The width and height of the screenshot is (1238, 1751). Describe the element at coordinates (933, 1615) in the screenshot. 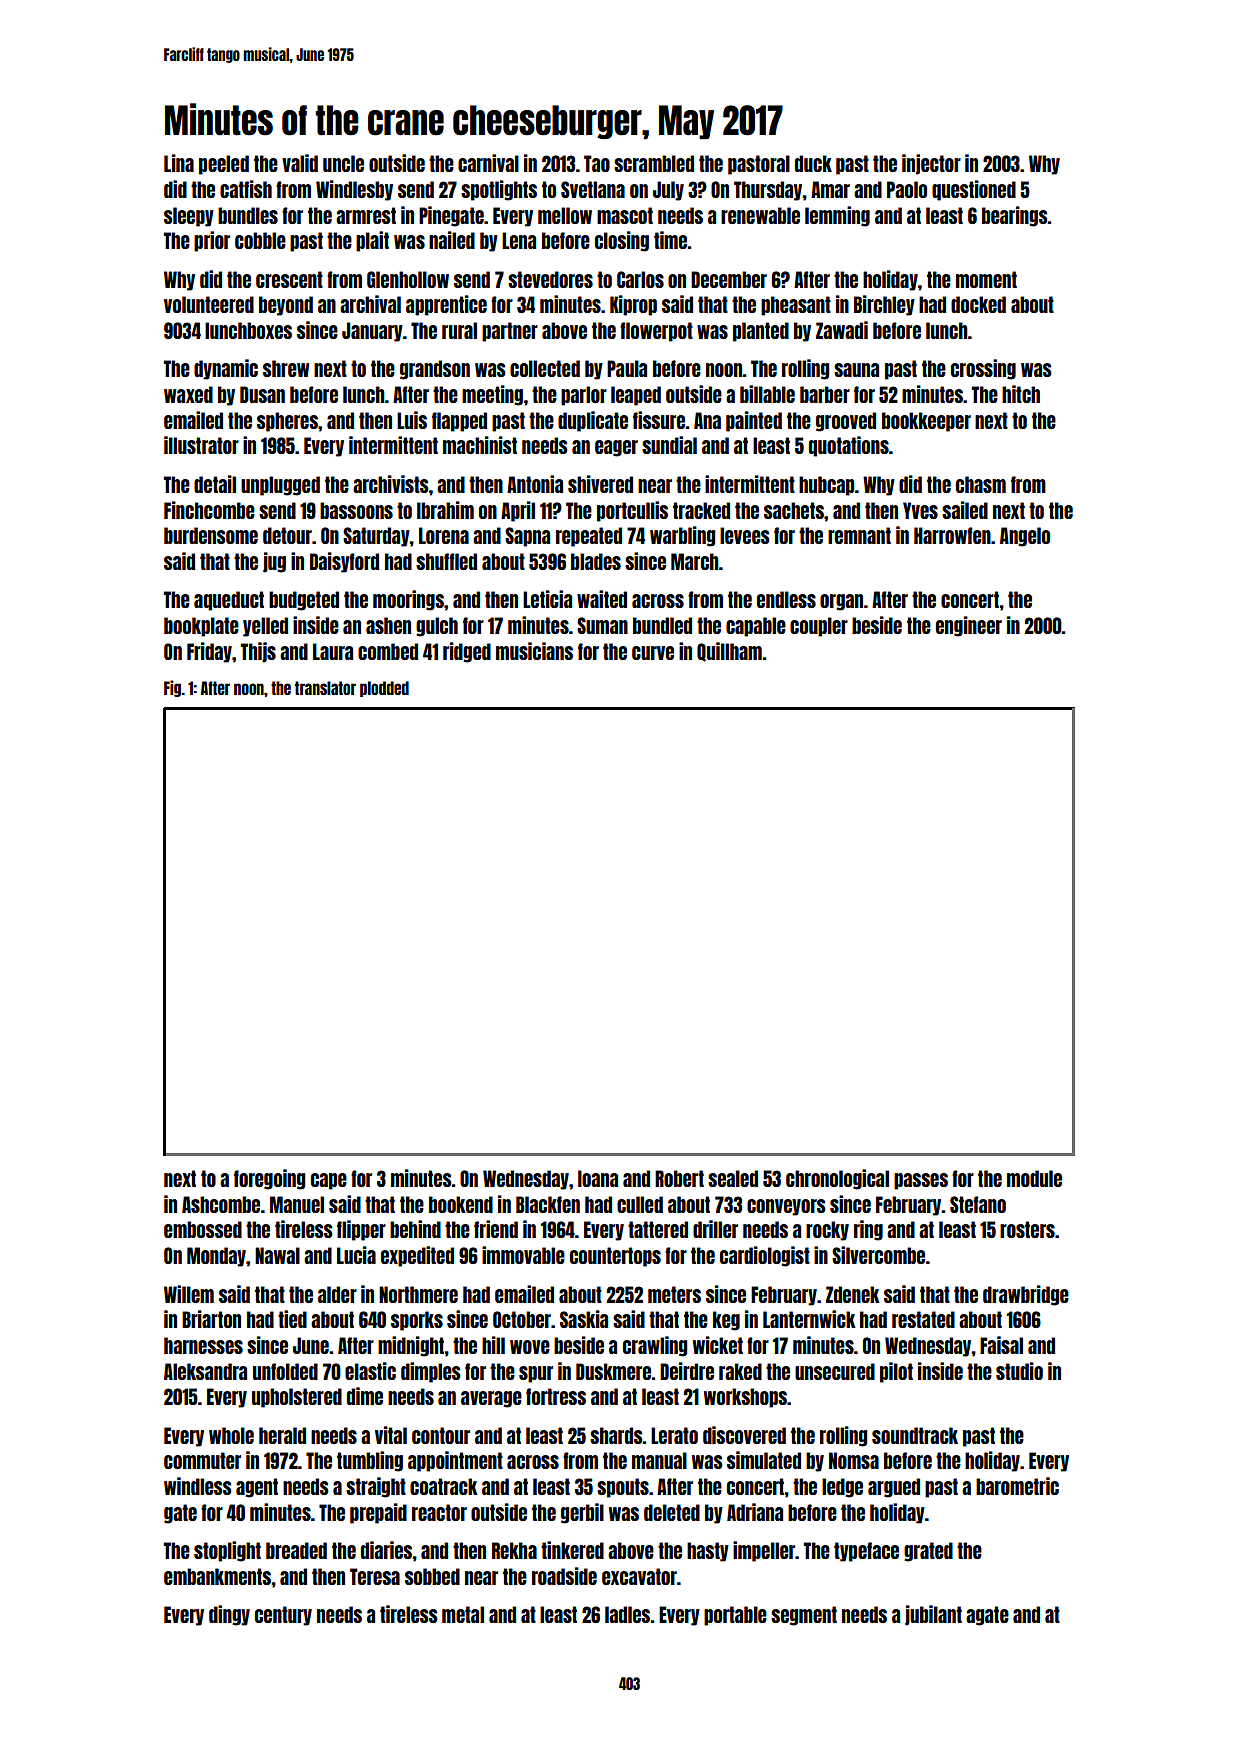

I see `jubilant` at that location.
